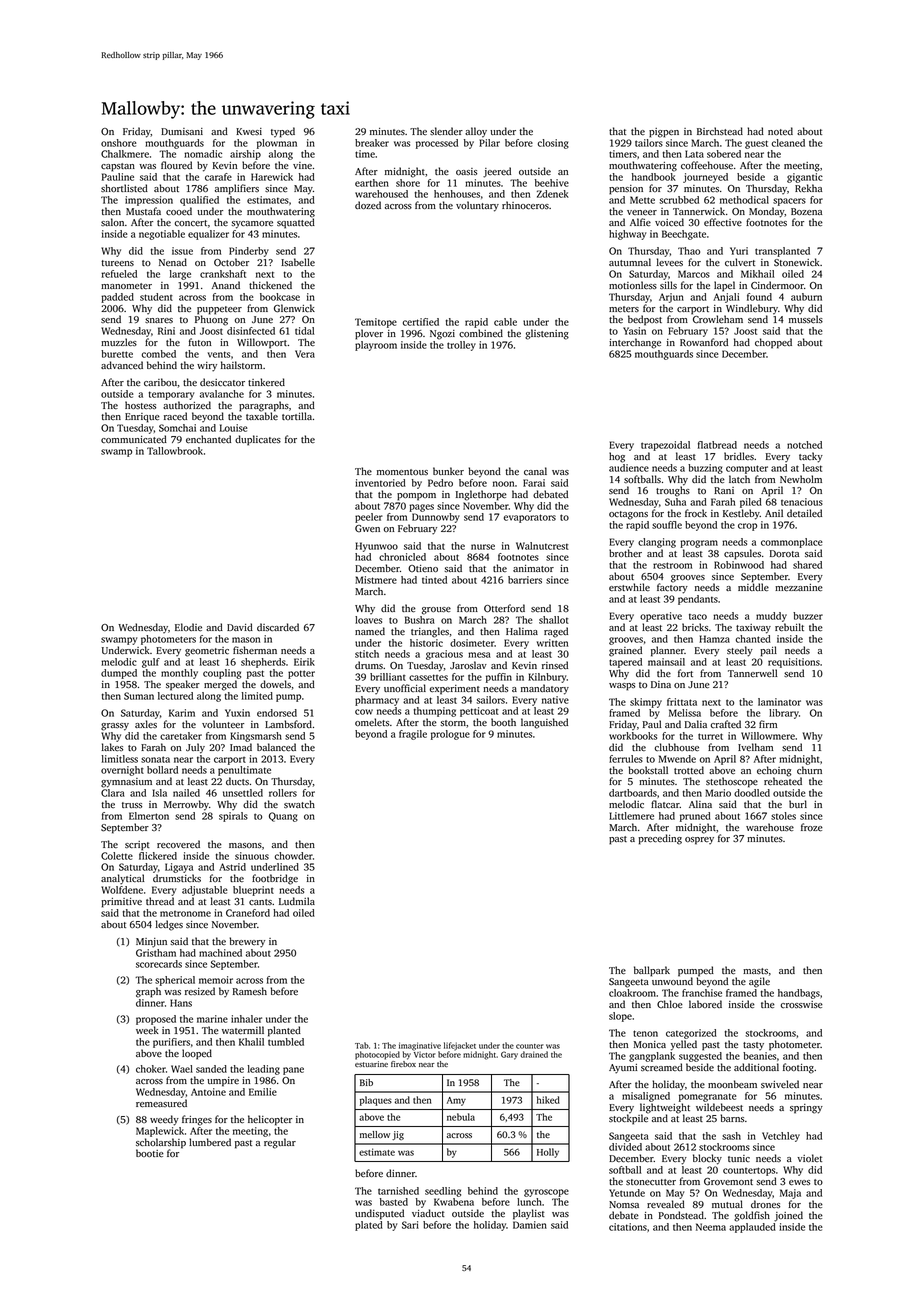 The height and width of the document is (1308, 924). What do you see at coordinates (773, 343) in the document?
I see `chopped` at bounding box center [773, 343].
